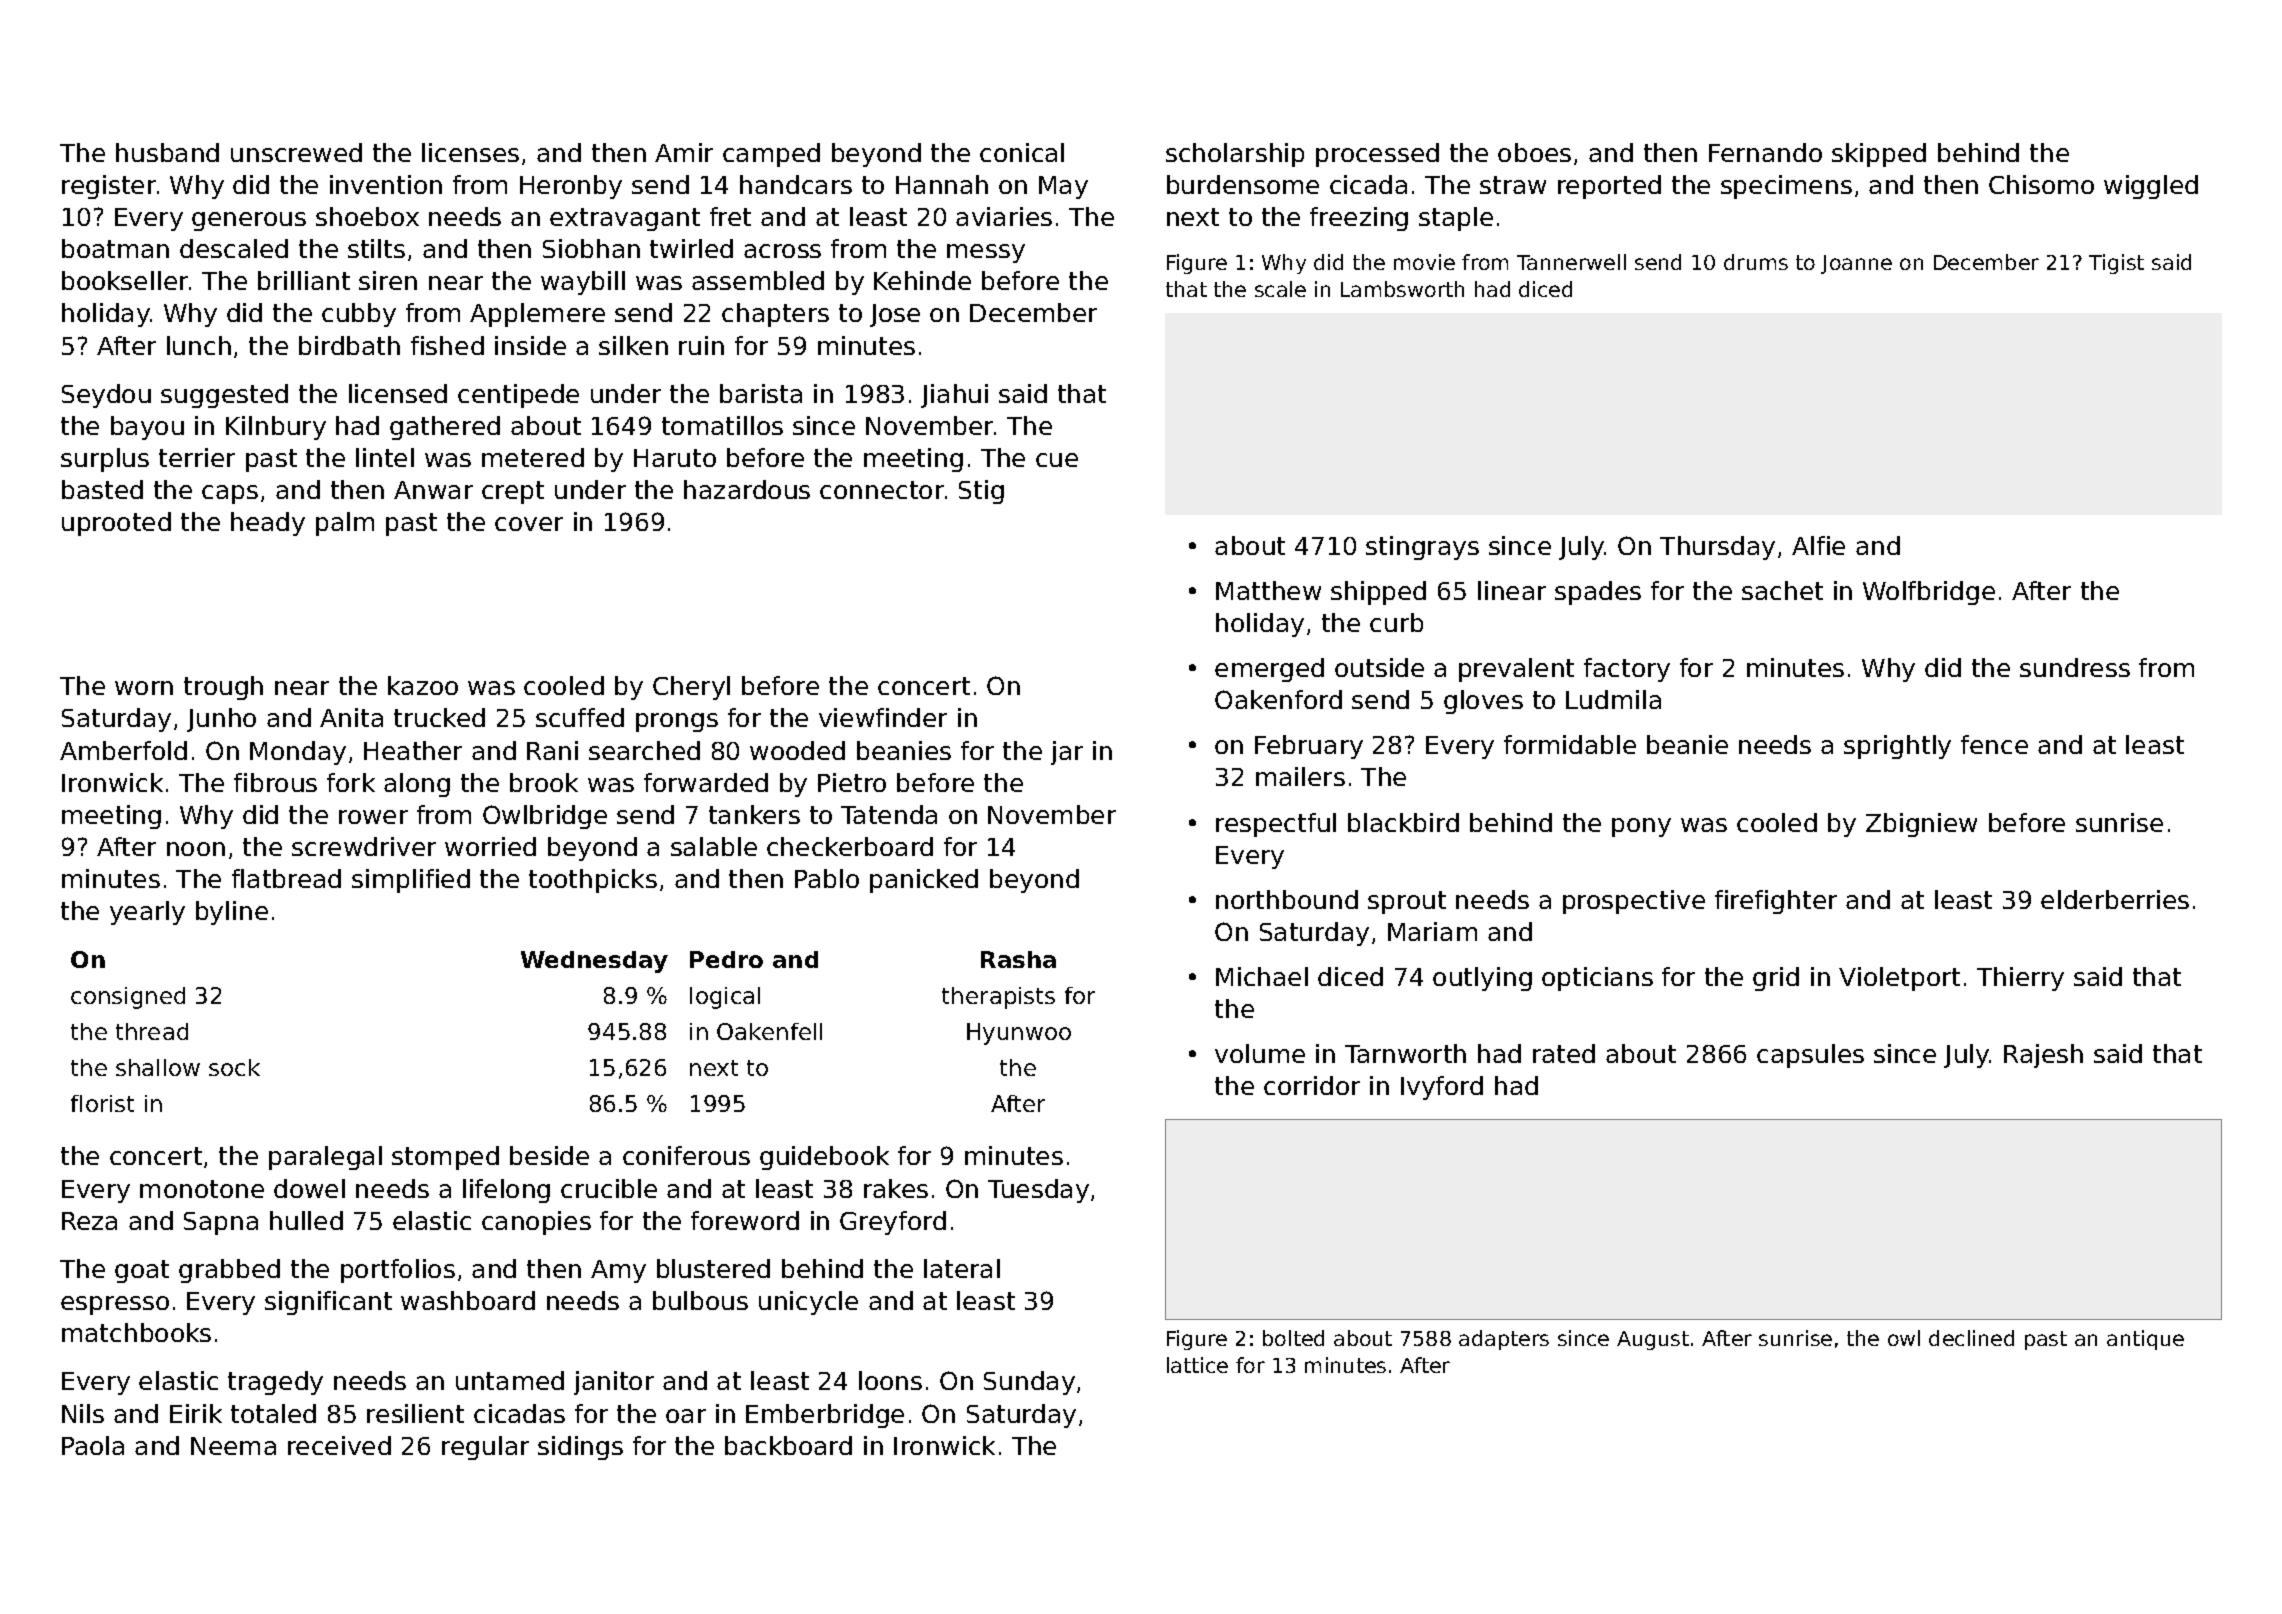 The height and width of the screenshot is (1614, 2282). What do you see at coordinates (423, 685) in the screenshot?
I see `kazoo` at bounding box center [423, 685].
